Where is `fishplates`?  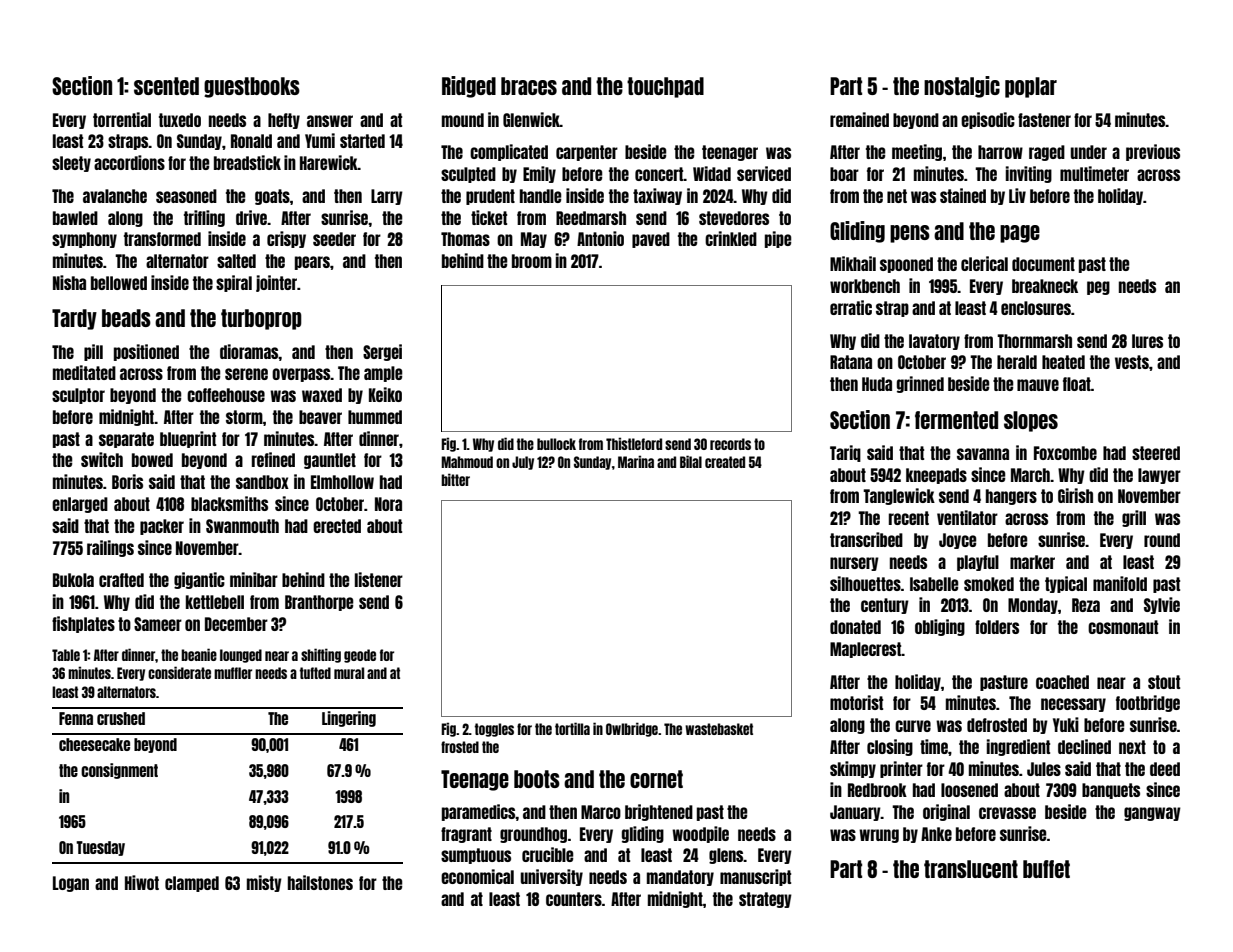
fishplates is located at coordinates (83, 624).
